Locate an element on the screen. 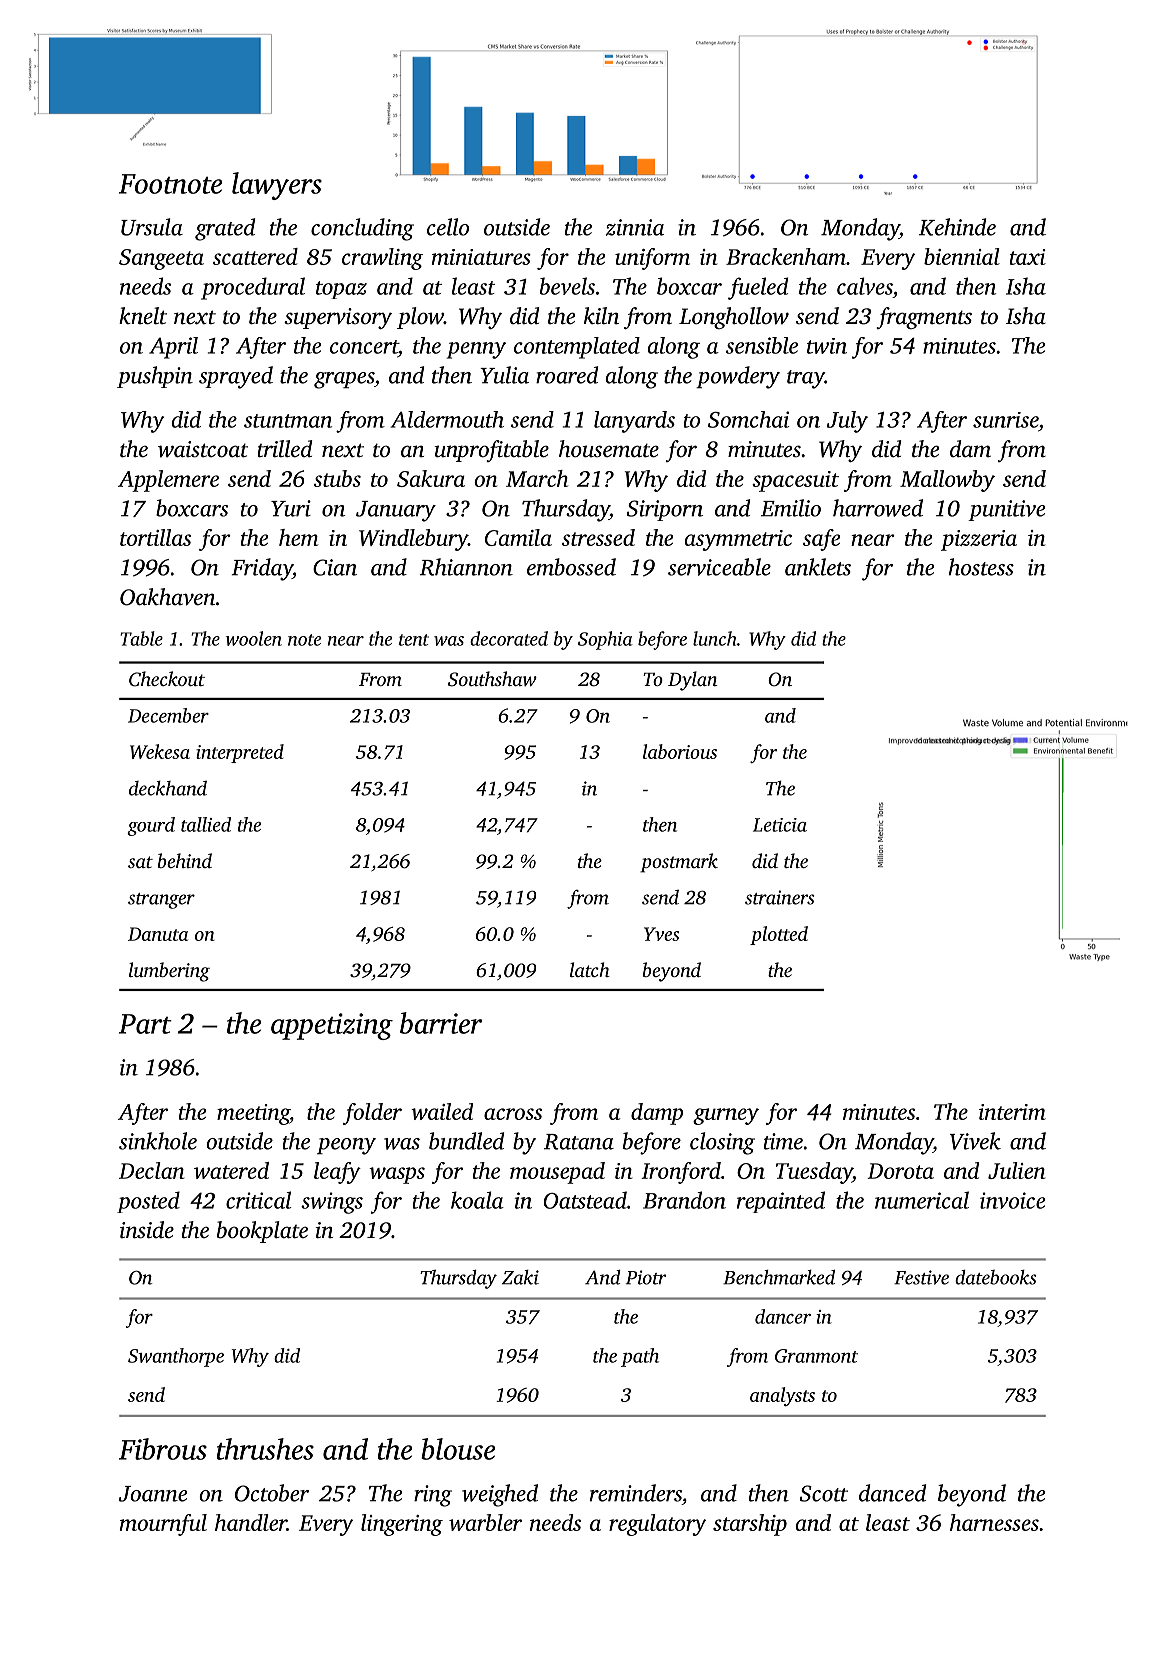 The width and height of the screenshot is (1165, 1654). Yves is located at coordinates (661, 934).
